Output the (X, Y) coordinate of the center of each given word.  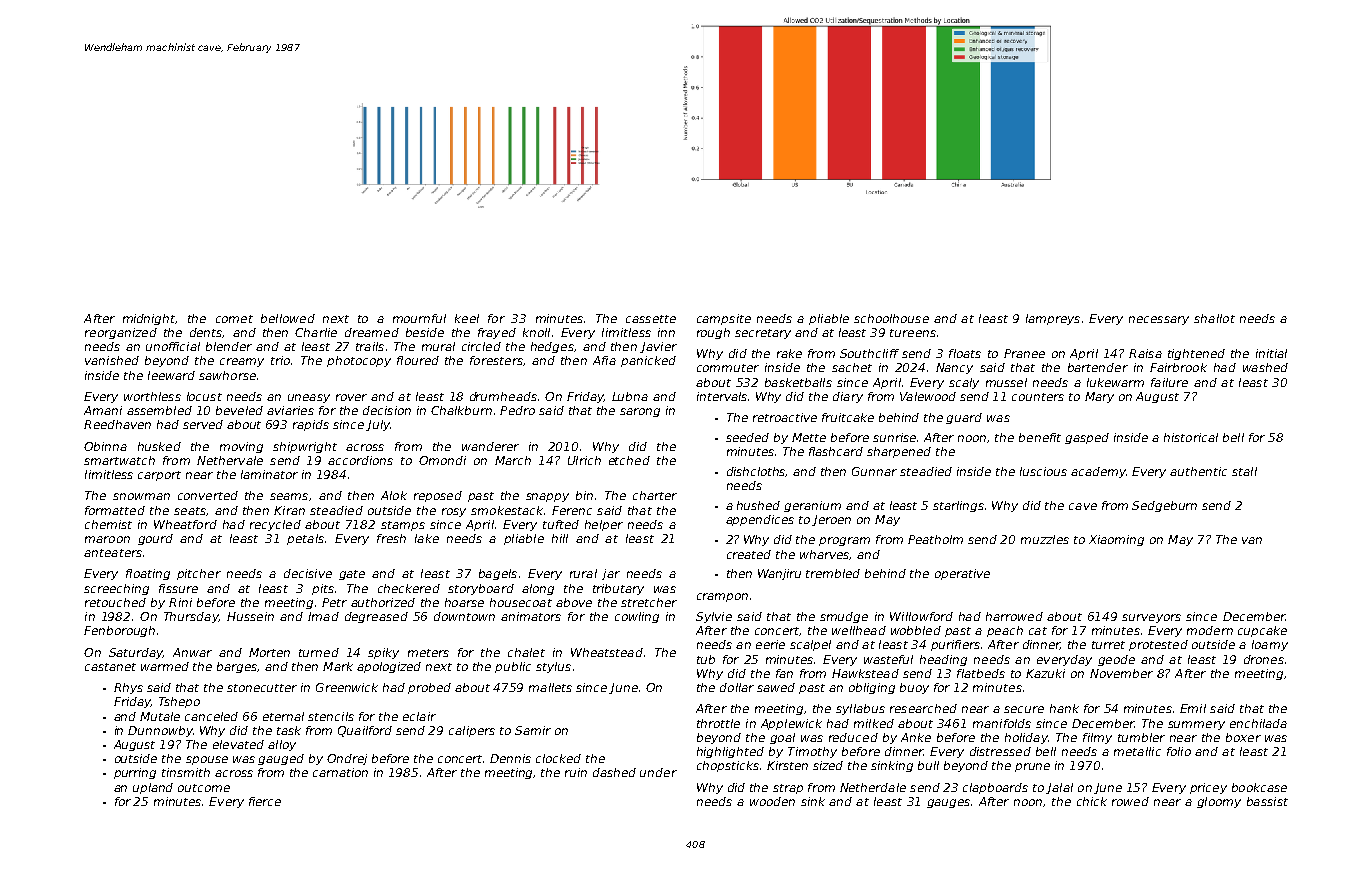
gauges (948, 803)
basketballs (798, 382)
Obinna (105, 446)
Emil (1193, 708)
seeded (747, 437)
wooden (772, 801)
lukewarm (1115, 382)
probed (429, 688)
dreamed (372, 332)
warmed (165, 666)
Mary (1099, 397)
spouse (207, 760)
